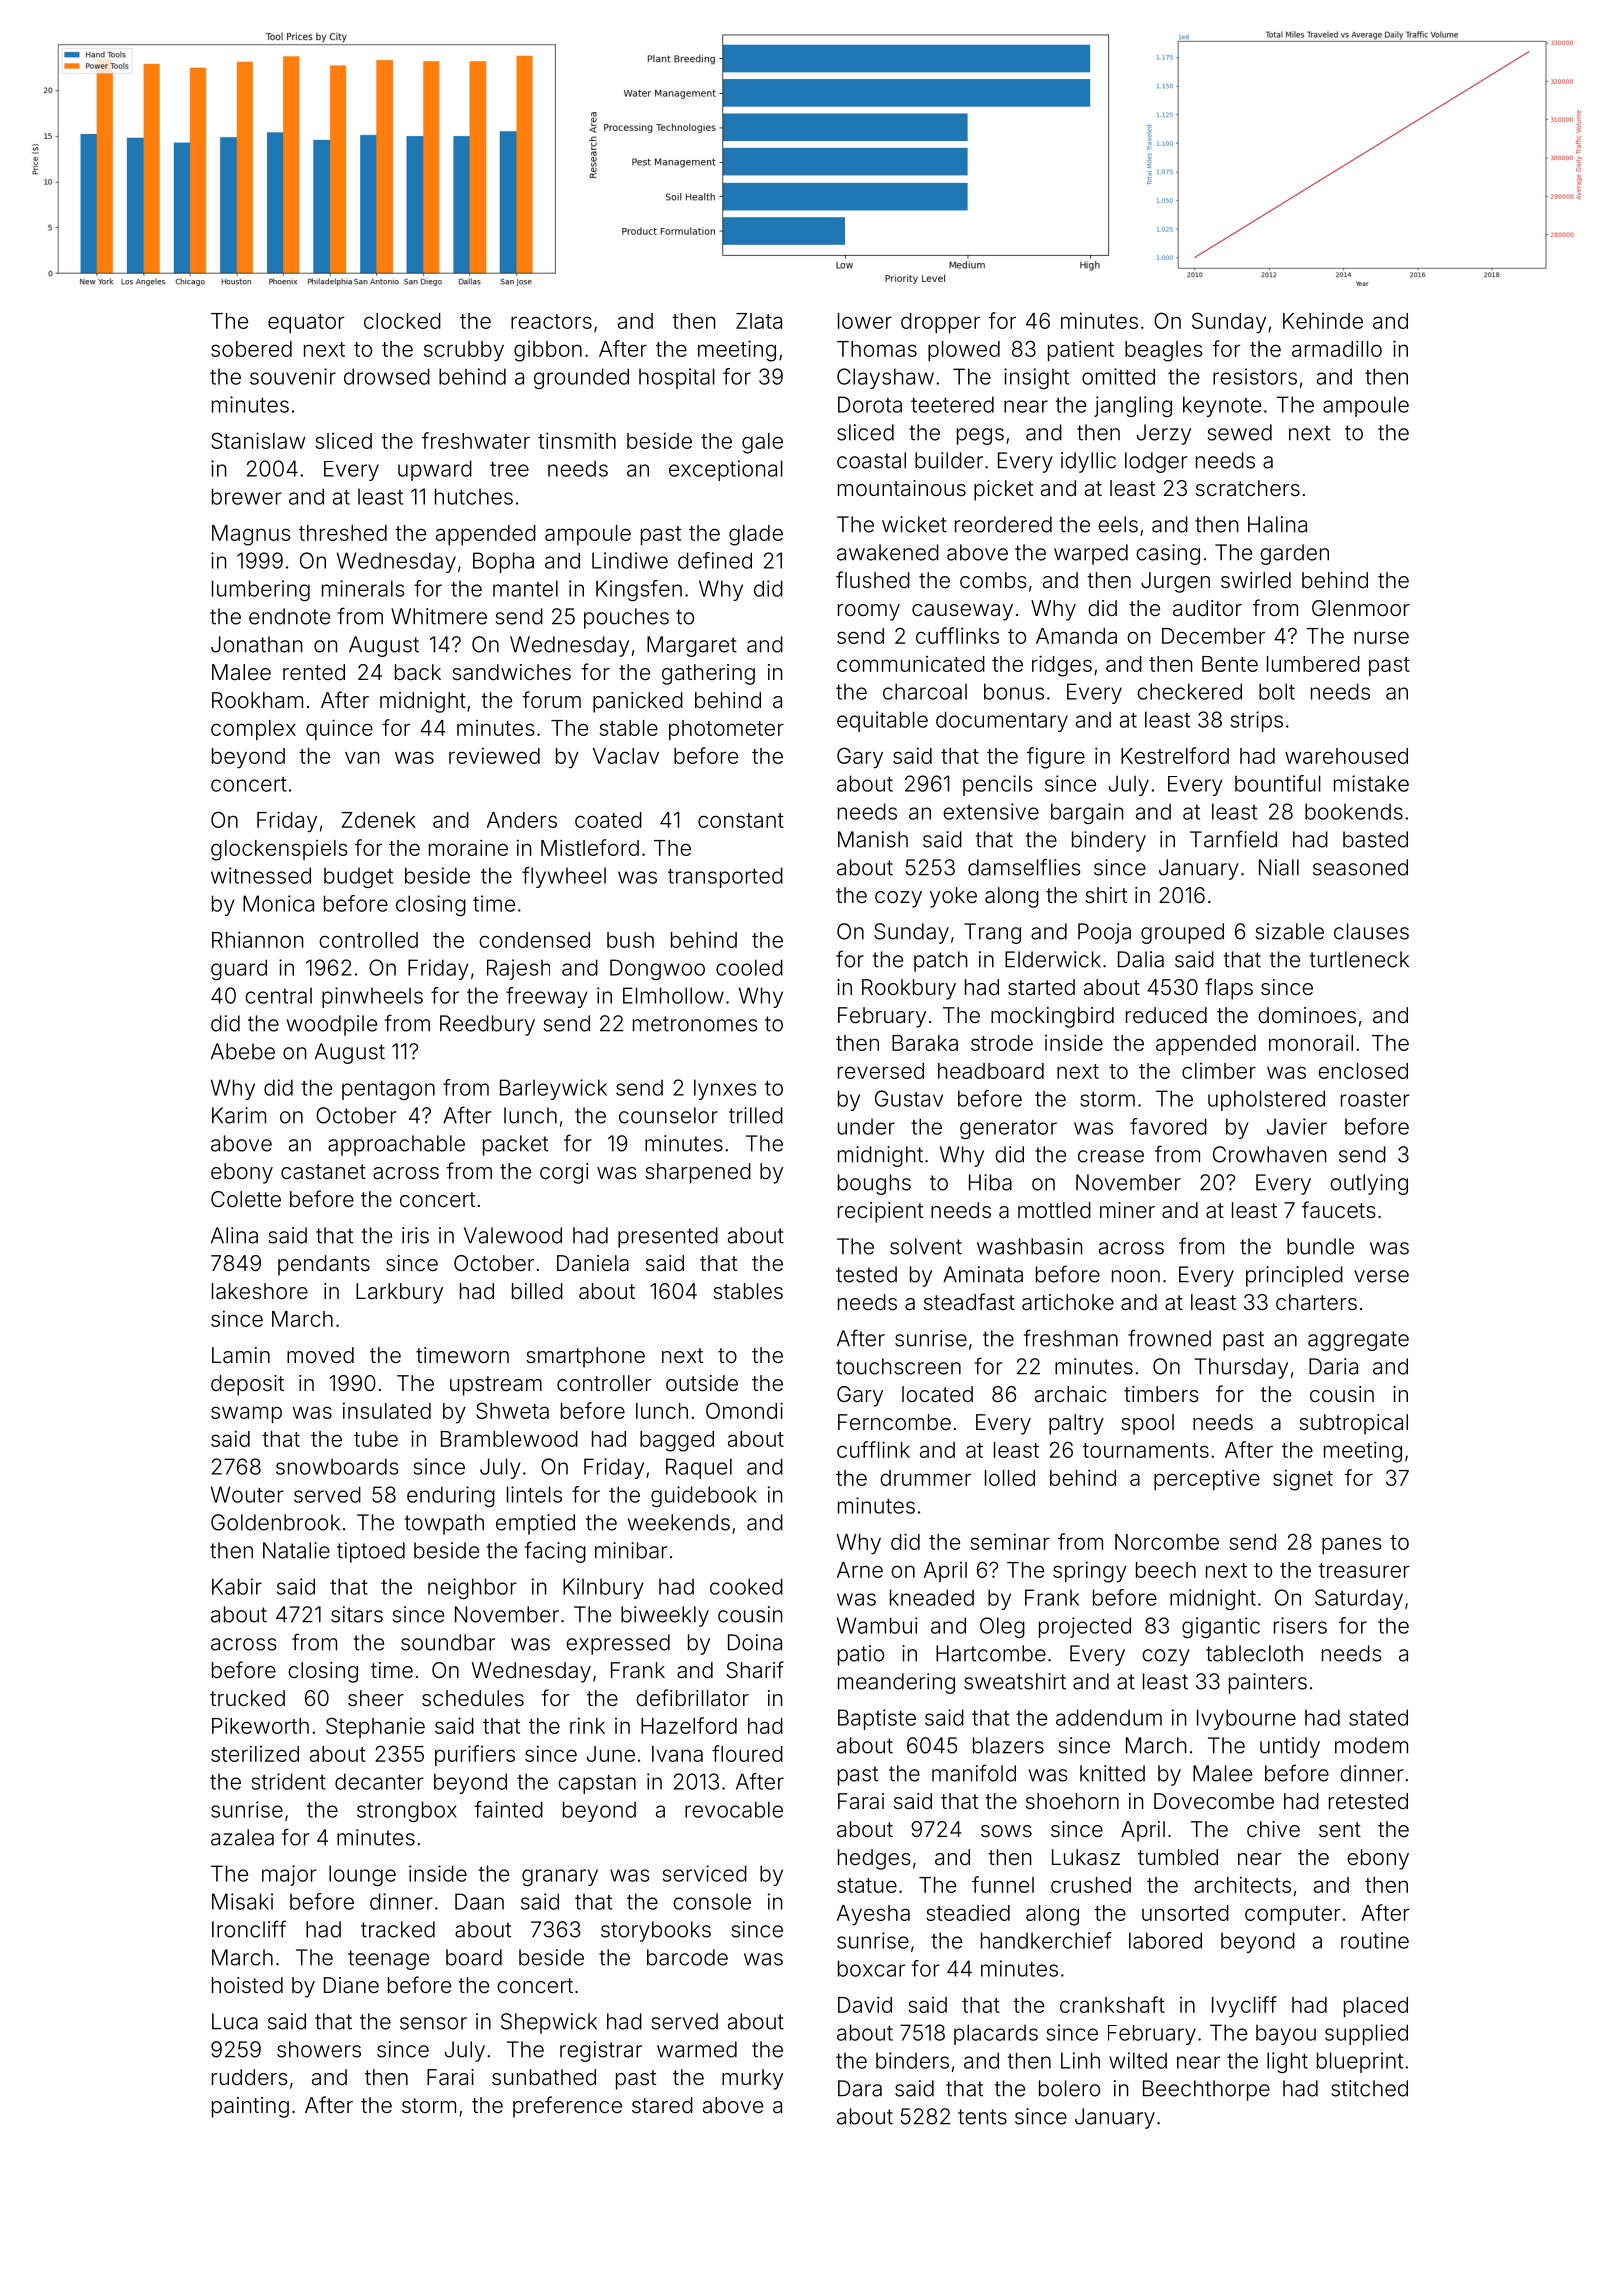 The height and width of the page is (2292, 1620). What do you see at coordinates (755, 1670) in the page?
I see `Sharif` at bounding box center [755, 1670].
